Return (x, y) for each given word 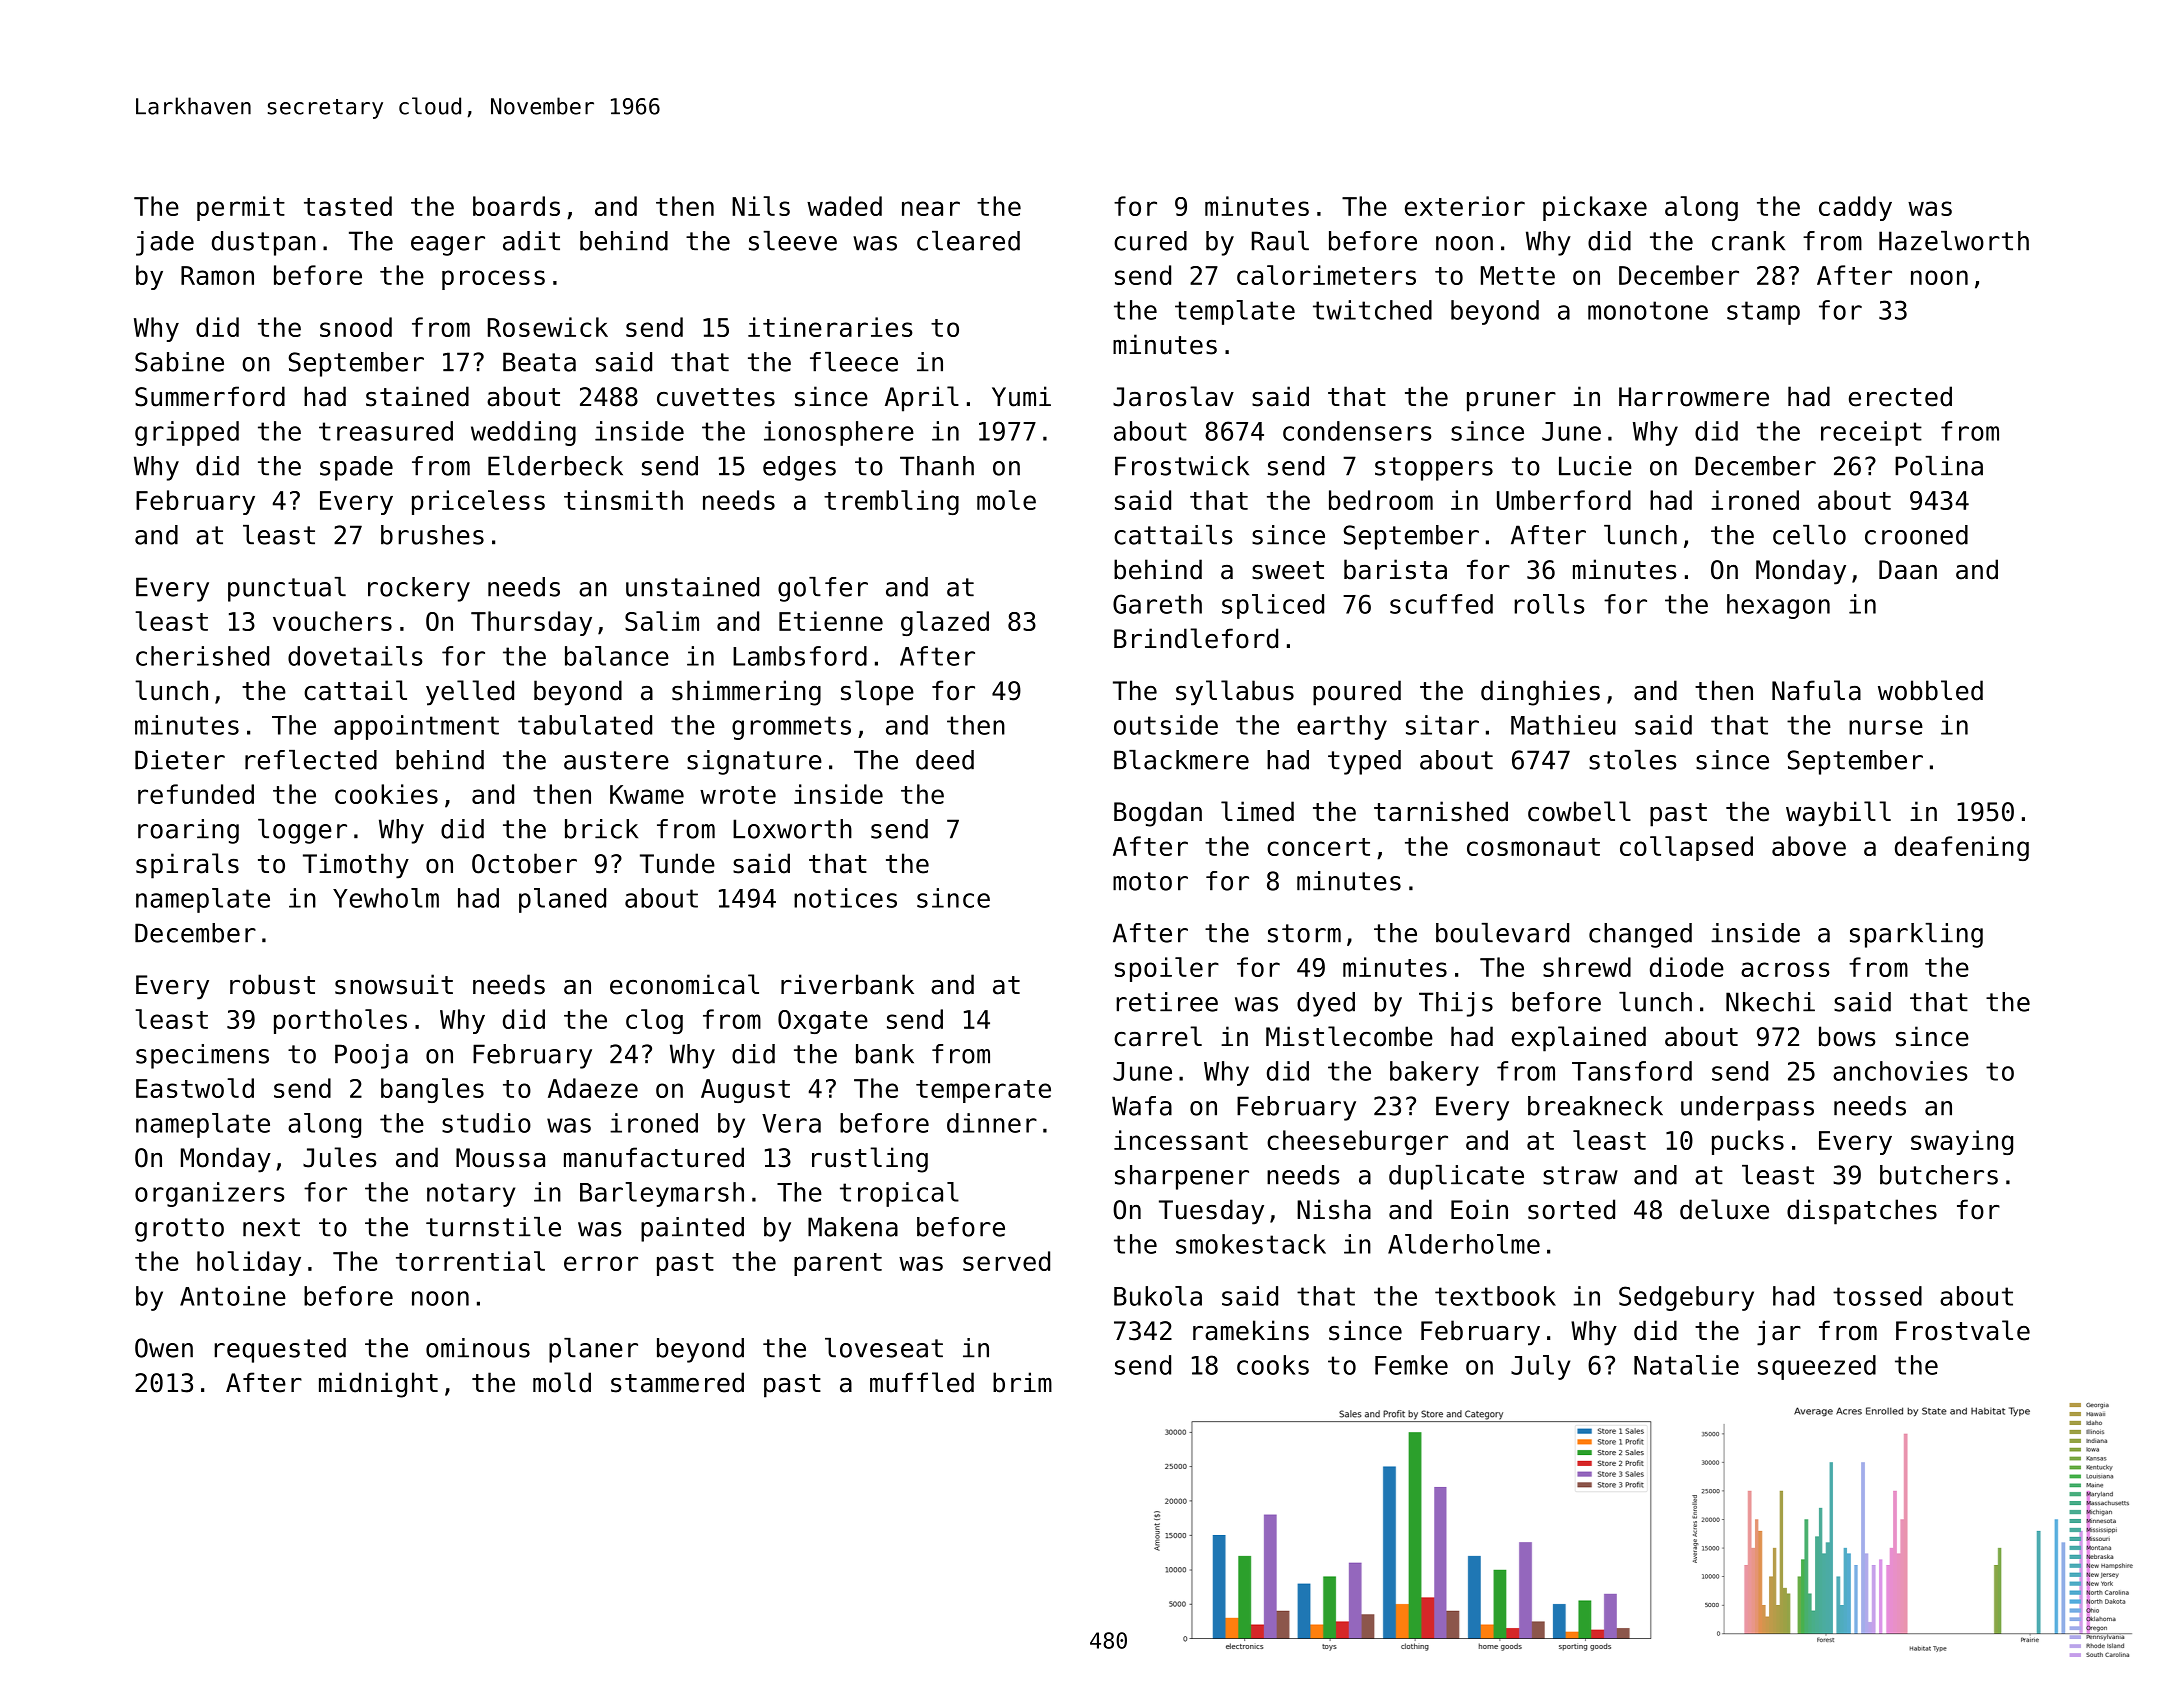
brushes (432, 535)
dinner (992, 1123)
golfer (823, 589)
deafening (1962, 848)
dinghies (1540, 693)
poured (1357, 693)
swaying (1962, 1142)
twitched (1372, 310)
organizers (210, 1194)
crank (1748, 241)
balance (617, 656)
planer (593, 1350)
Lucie (1595, 466)
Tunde (677, 863)
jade (165, 243)
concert (1318, 847)
